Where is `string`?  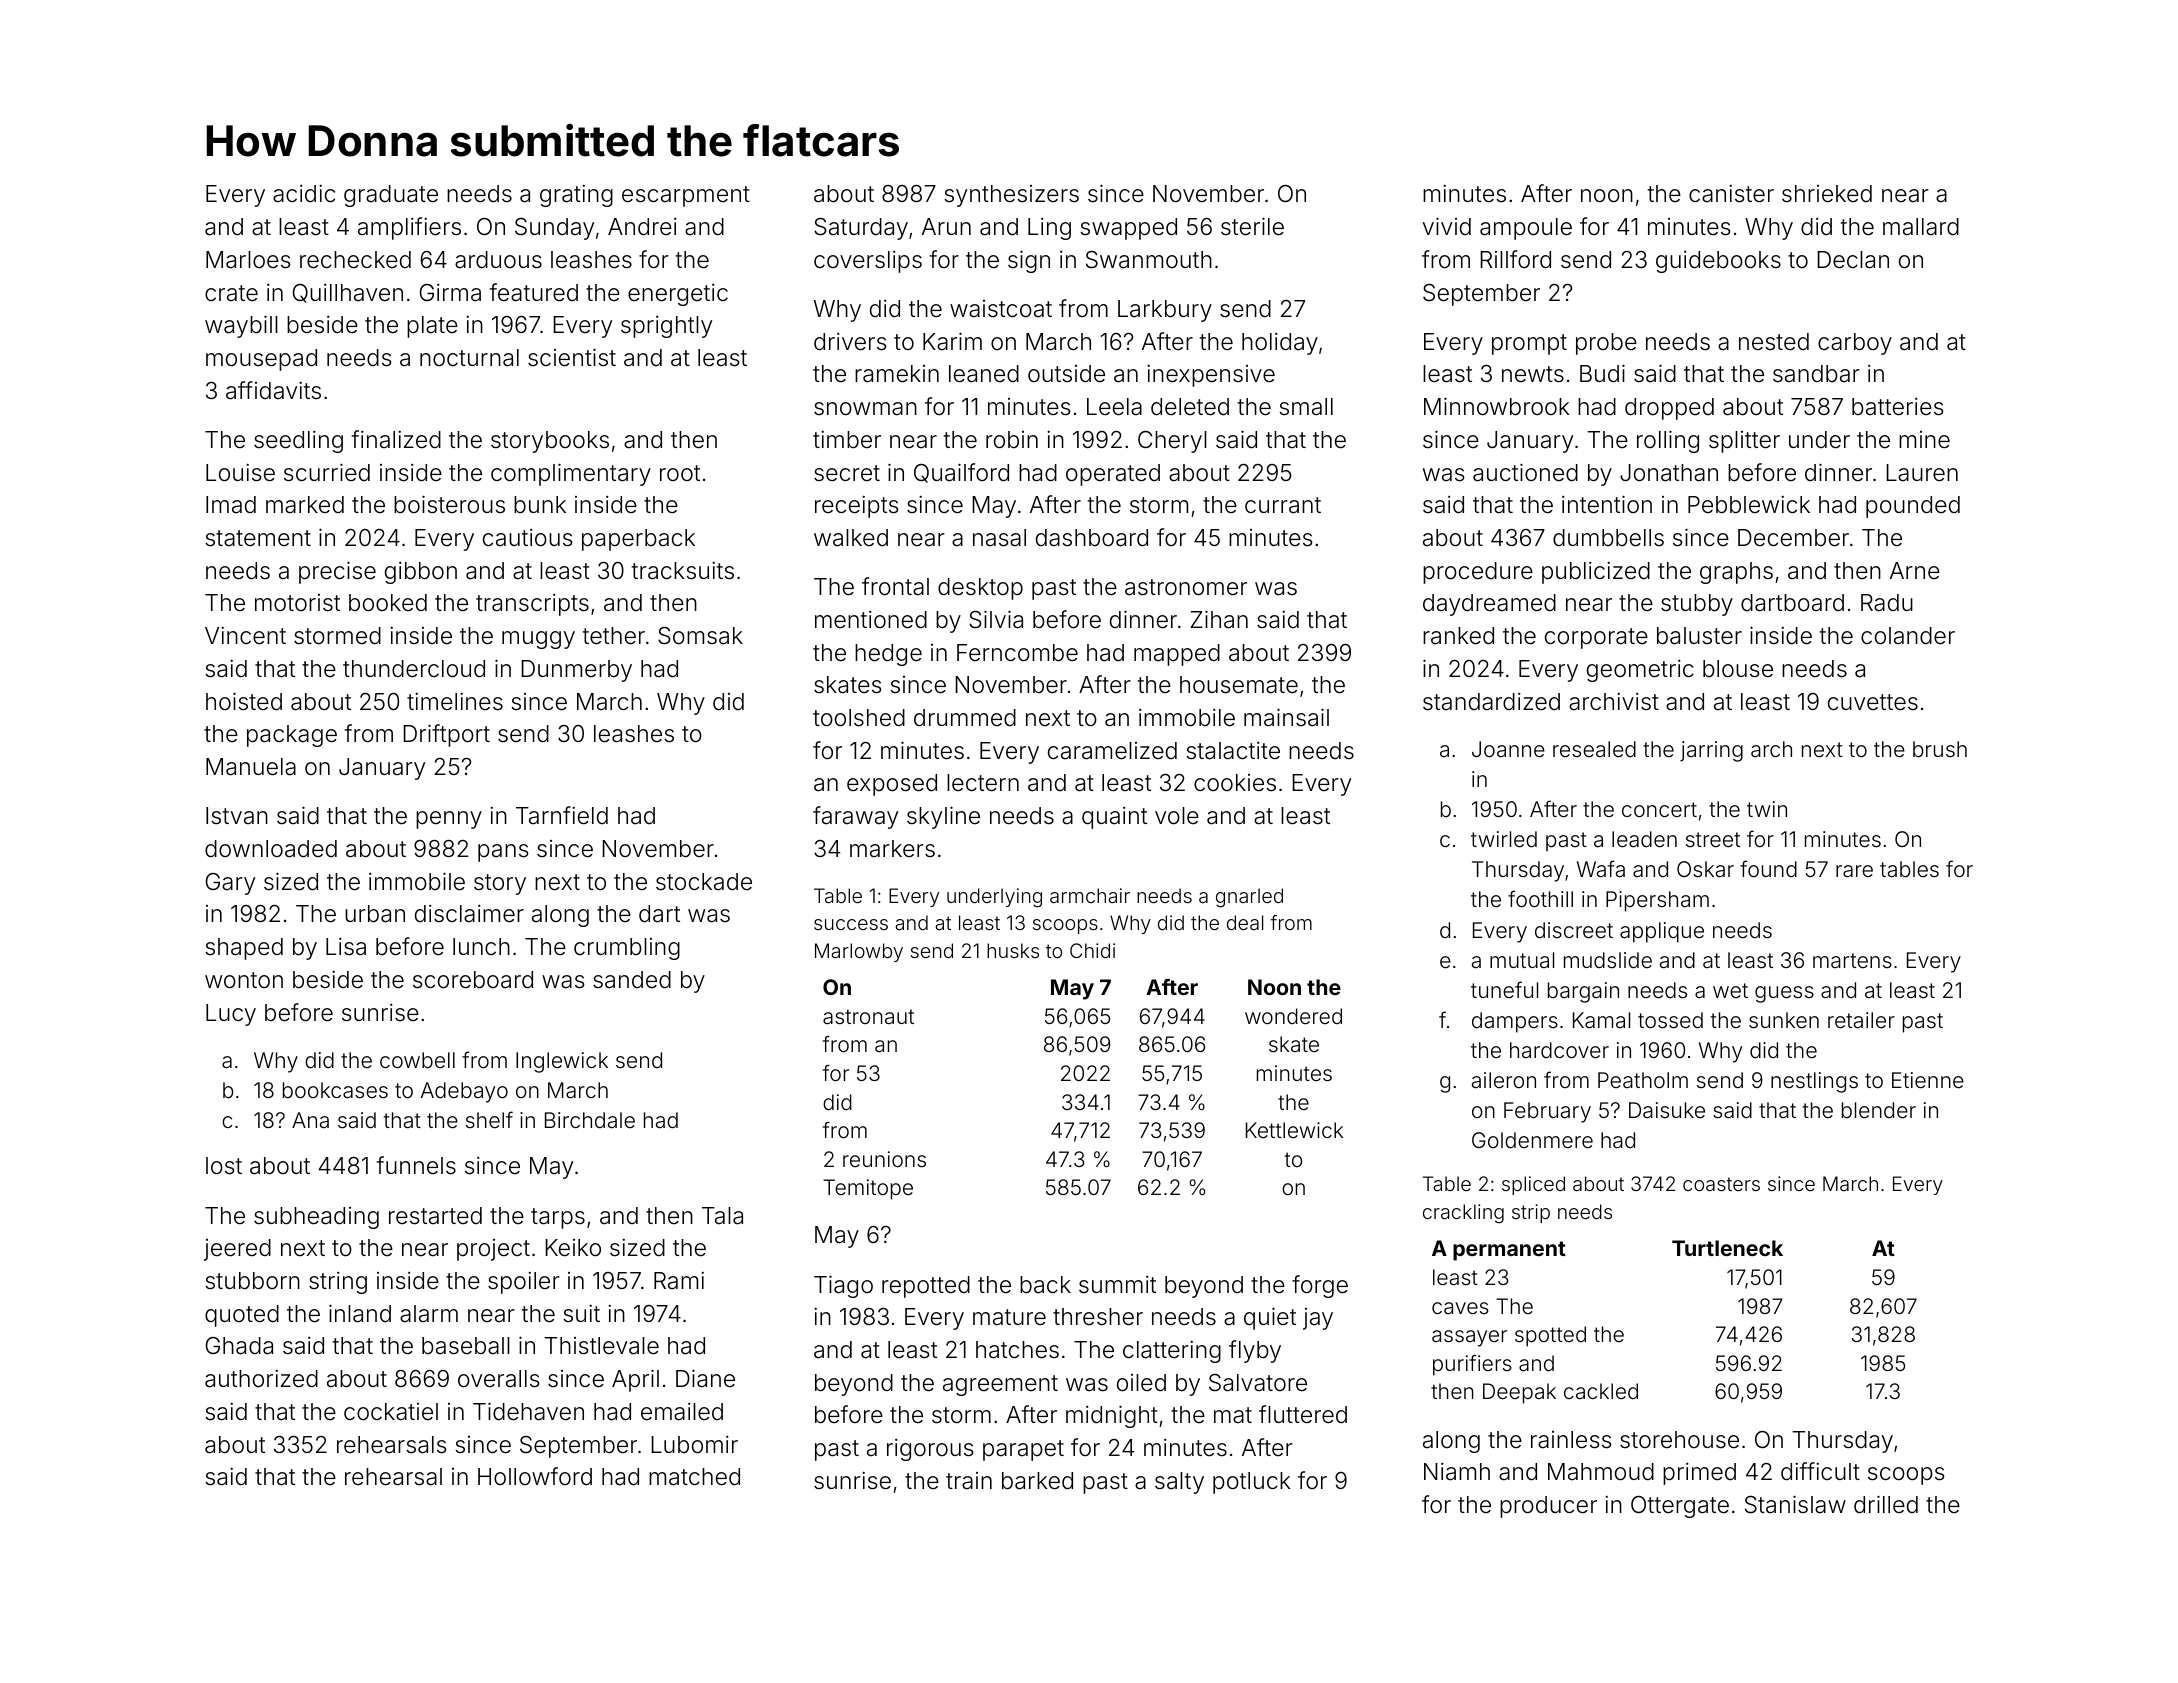 string is located at coordinates (338, 1283).
